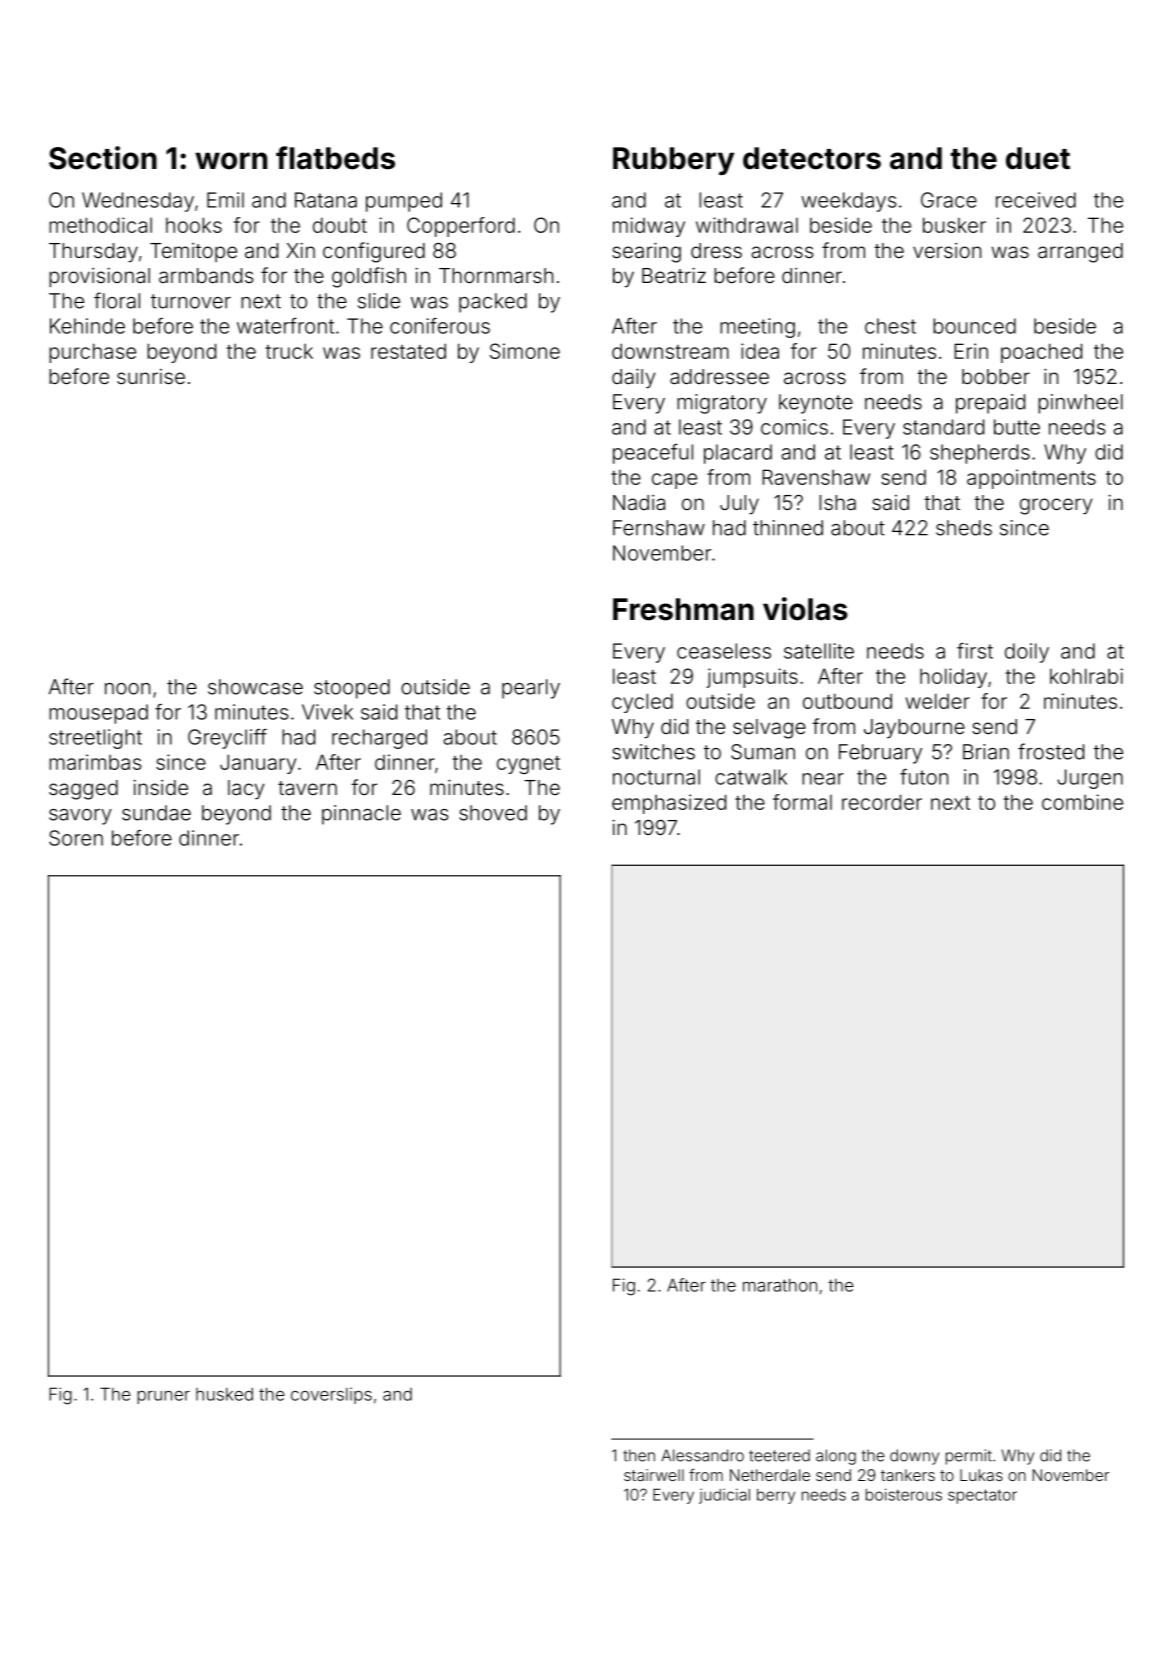 The image size is (1172, 1657). I want to click on pearly, so click(531, 689).
